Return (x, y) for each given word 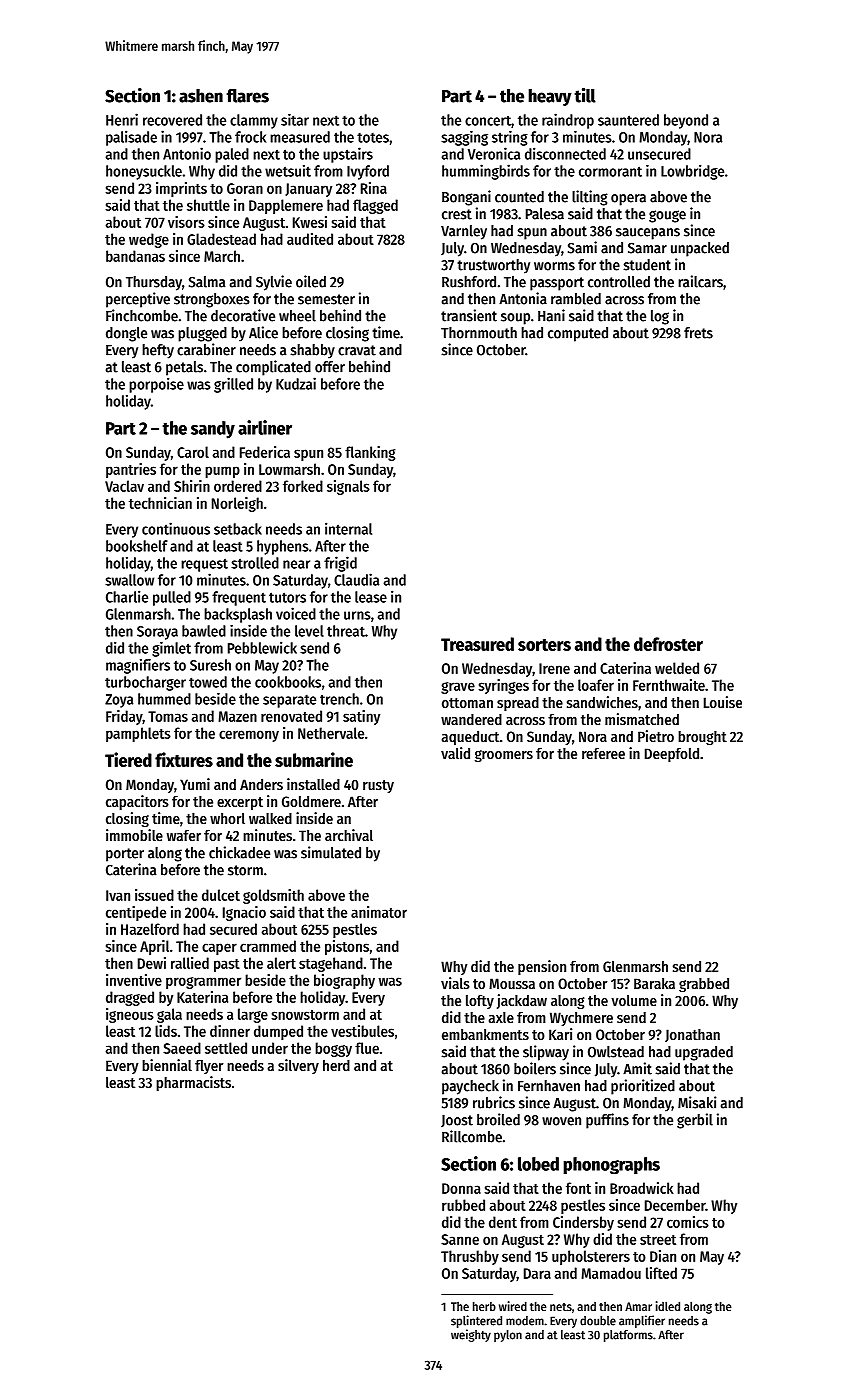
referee (603, 753)
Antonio (187, 153)
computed (578, 334)
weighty (471, 1335)
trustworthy (493, 266)
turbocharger (145, 683)
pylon (508, 1336)
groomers (504, 756)
